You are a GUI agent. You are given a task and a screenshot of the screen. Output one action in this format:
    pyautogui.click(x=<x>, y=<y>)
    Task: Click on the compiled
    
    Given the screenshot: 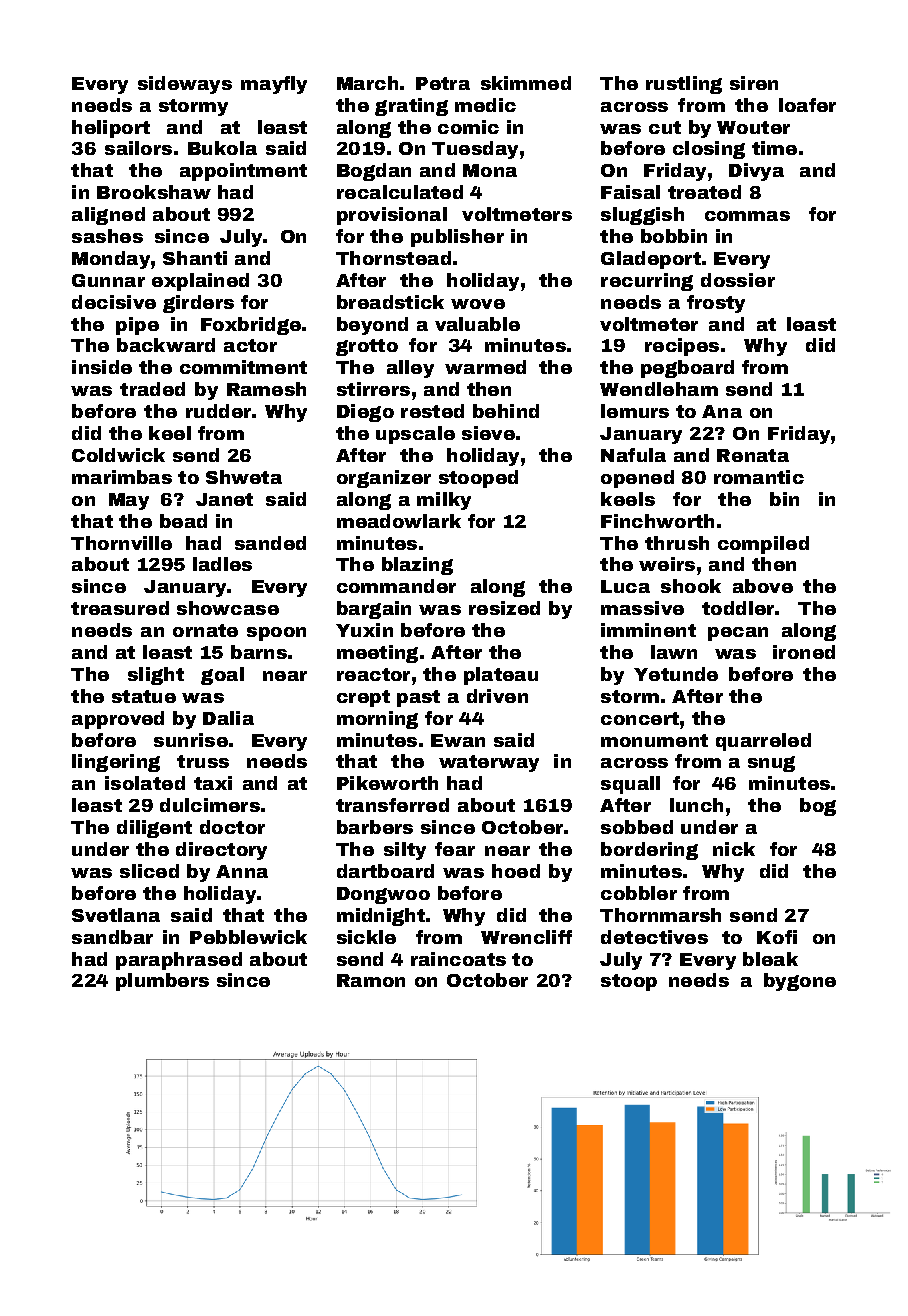 What is the action you would take?
    pyautogui.click(x=763, y=545)
